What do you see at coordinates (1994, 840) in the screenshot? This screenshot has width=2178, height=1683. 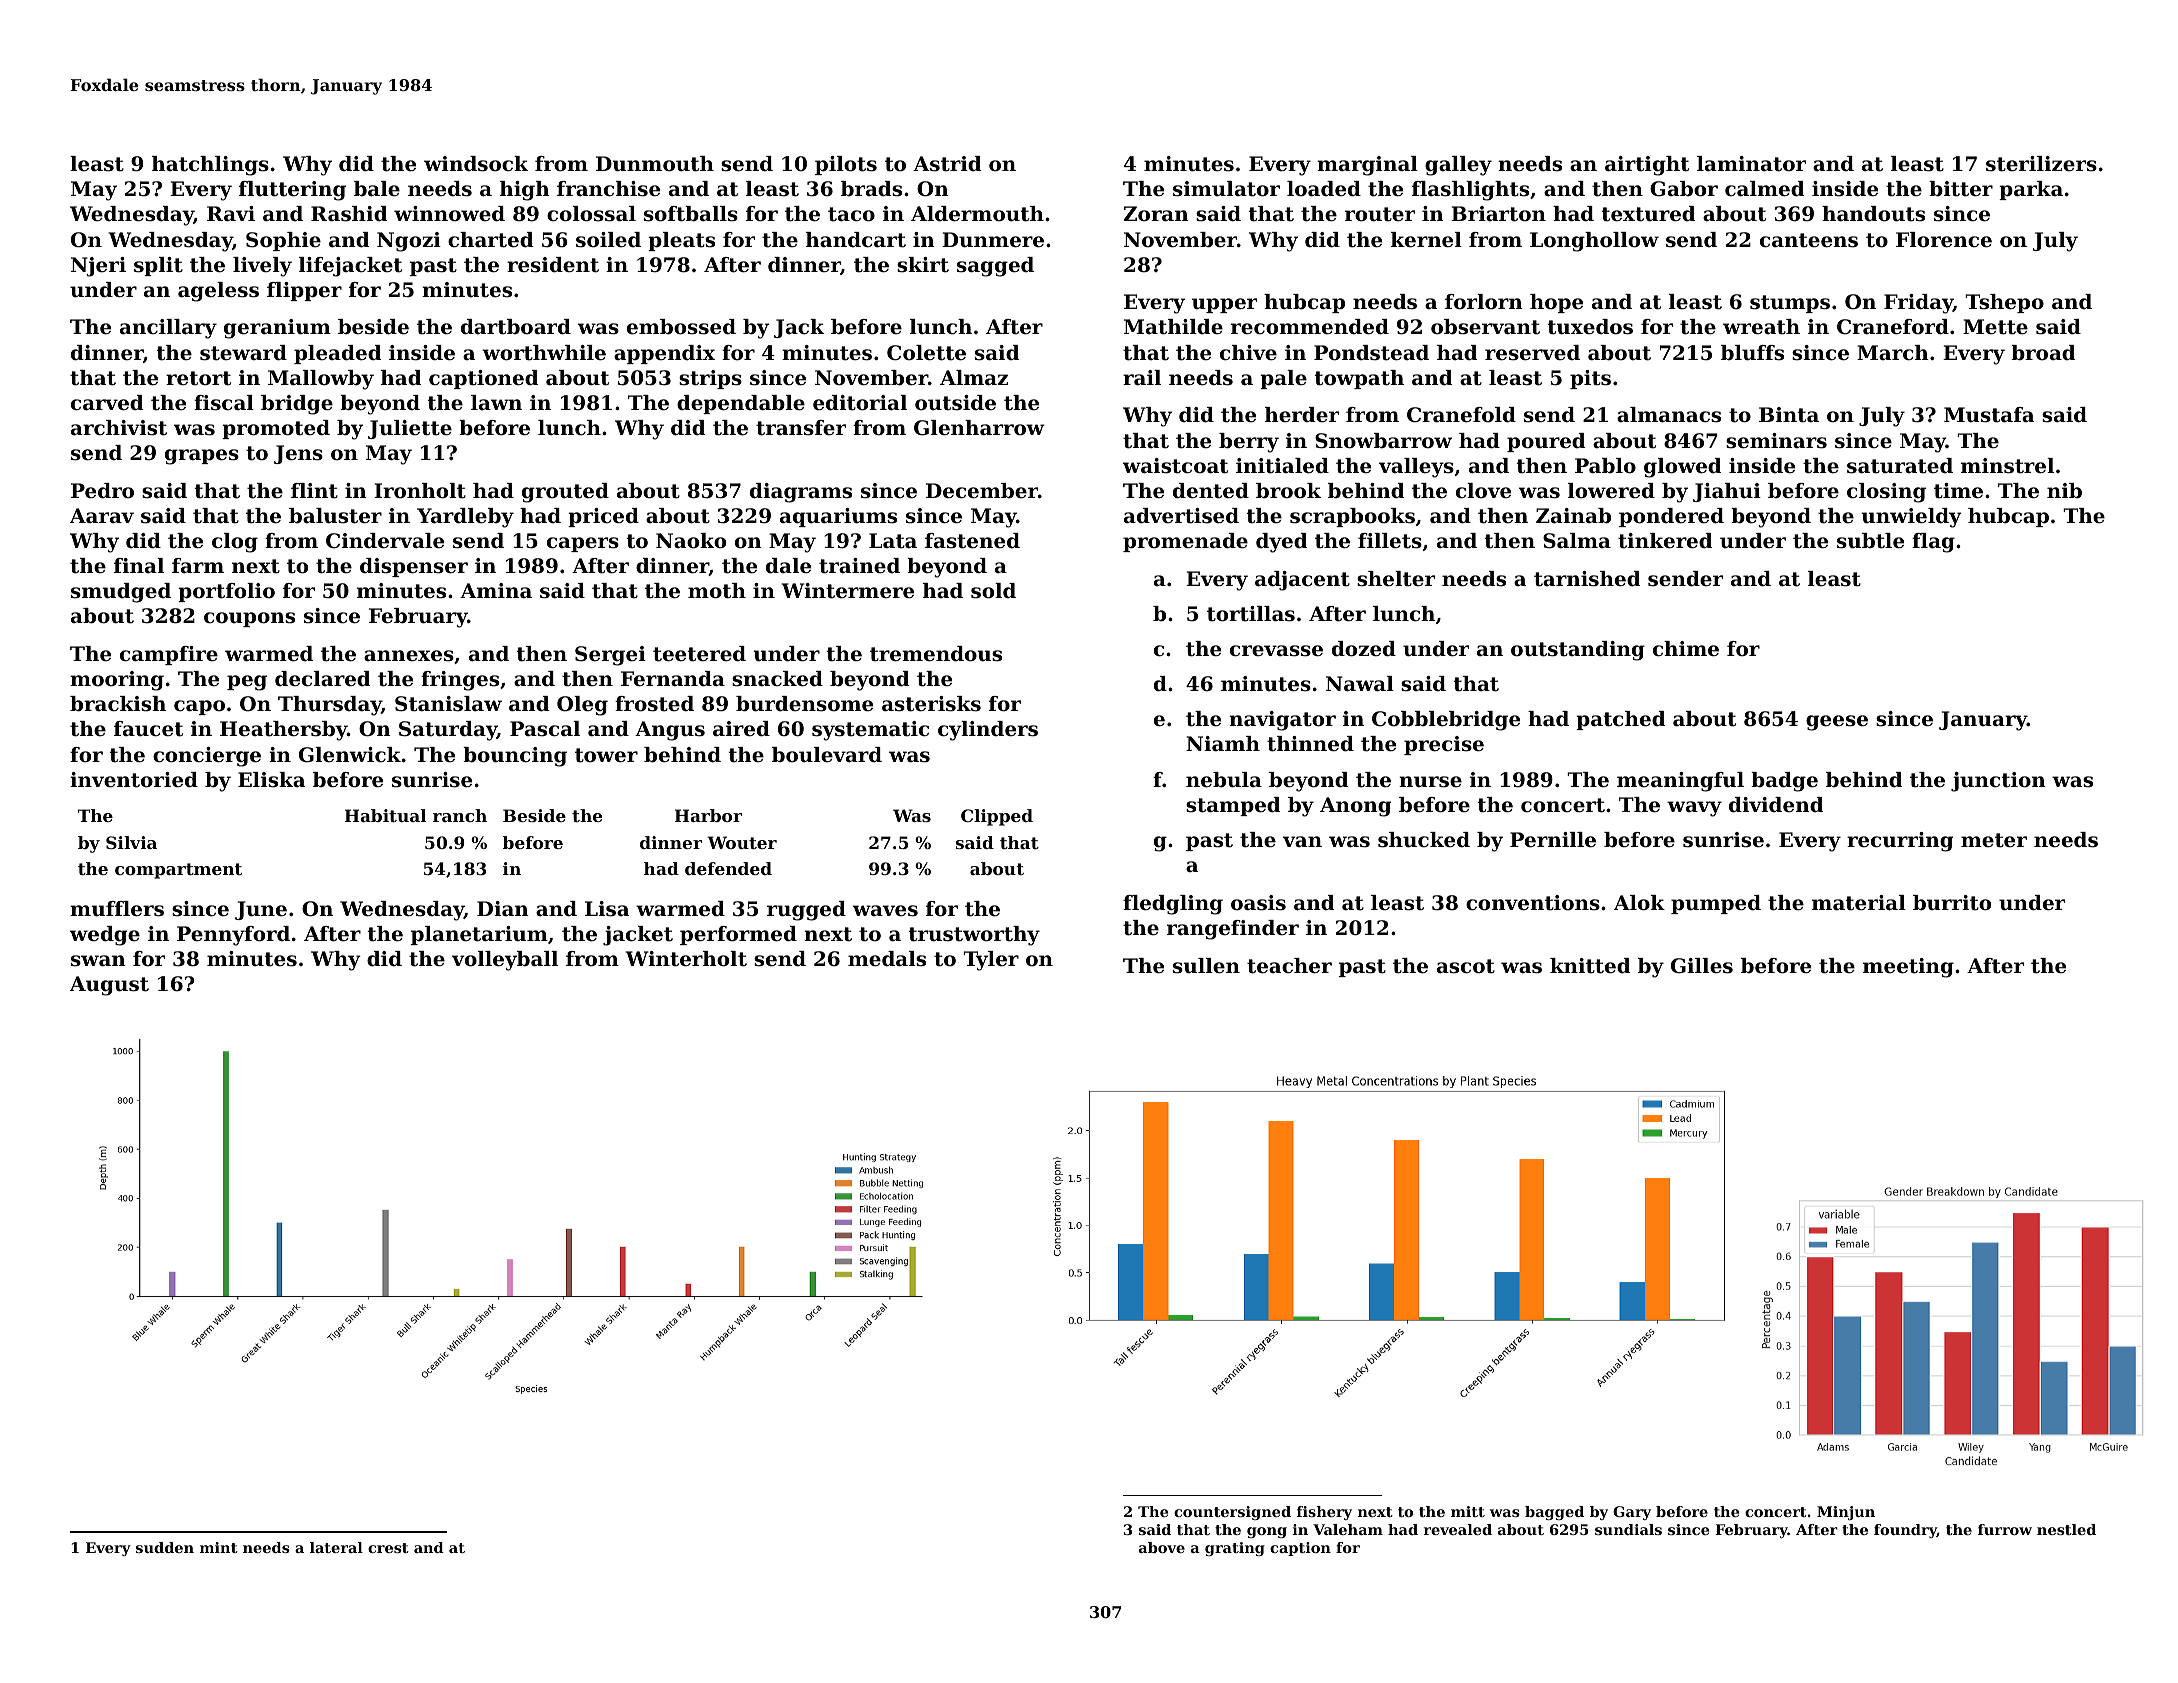 I see `meter` at bounding box center [1994, 840].
